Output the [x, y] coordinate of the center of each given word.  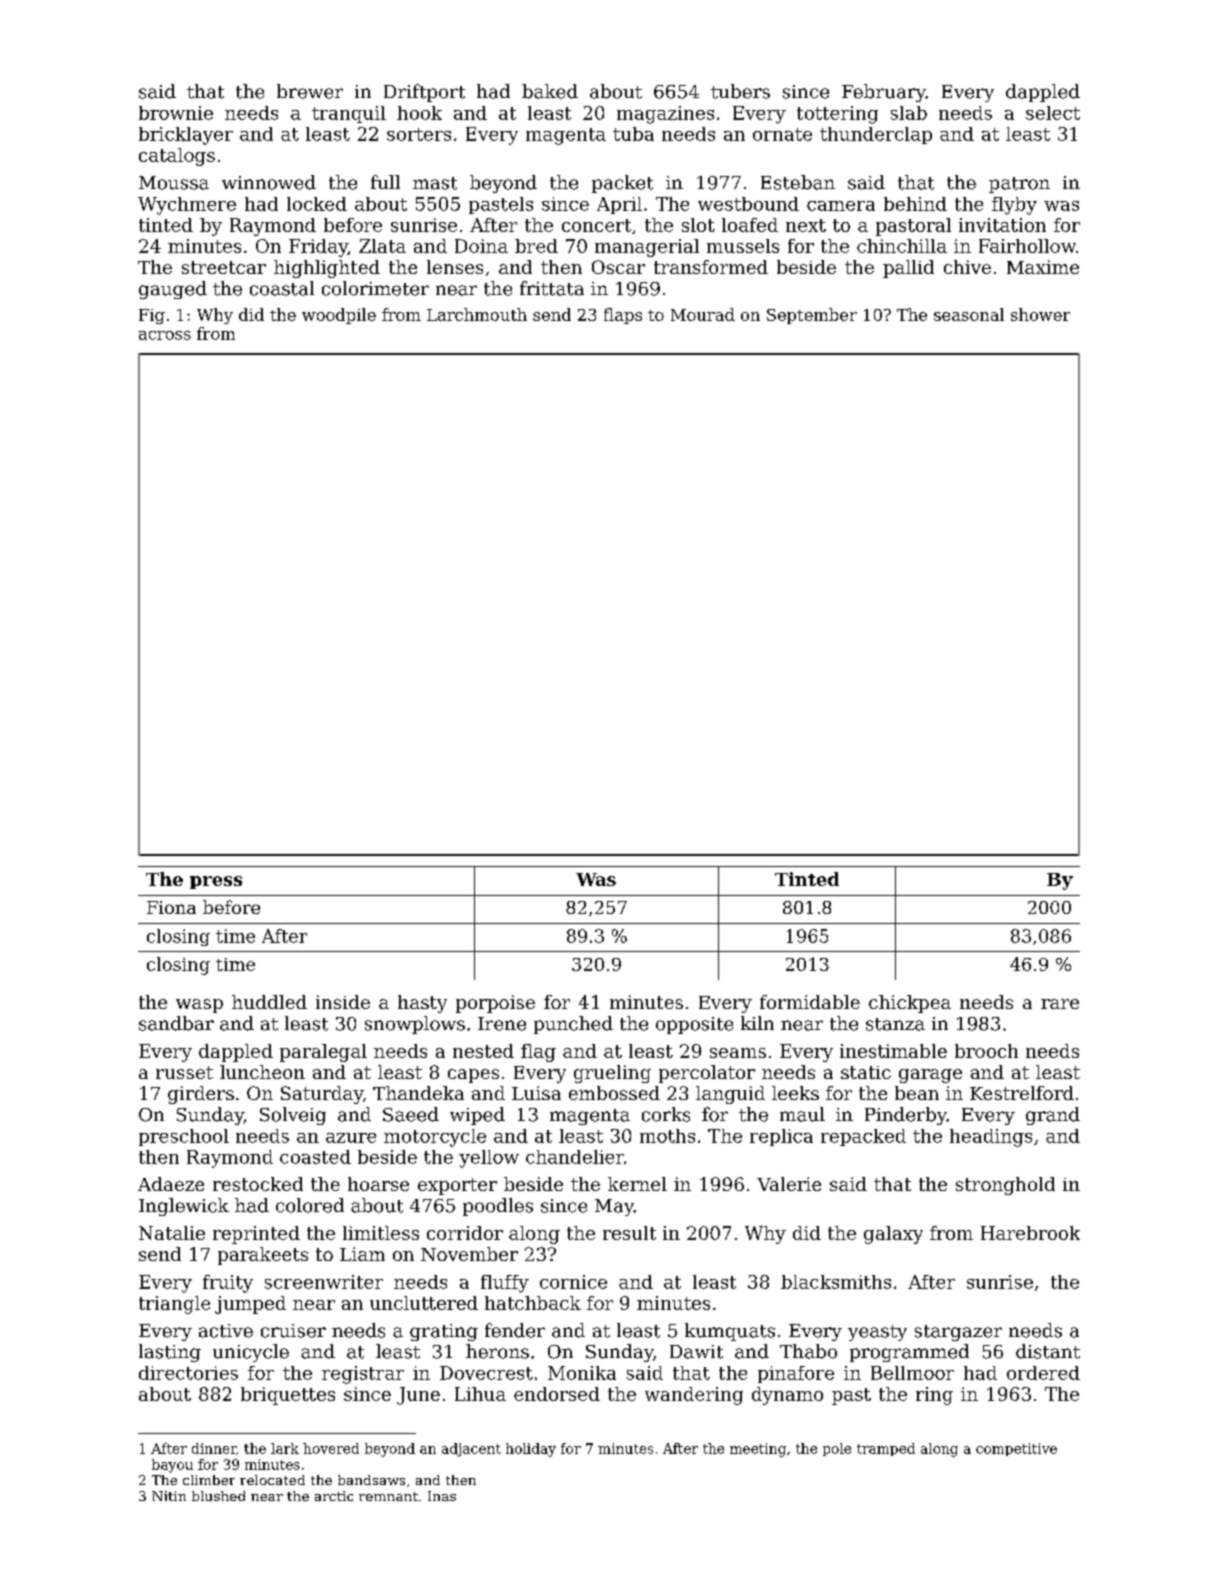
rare [1060, 1004]
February [884, 93]
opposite [694, 1025]
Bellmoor [912, 1373]
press [216, 882]
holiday [531, 1450]
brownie [176, 113]
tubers [740, 91]
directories [188, 1373]
